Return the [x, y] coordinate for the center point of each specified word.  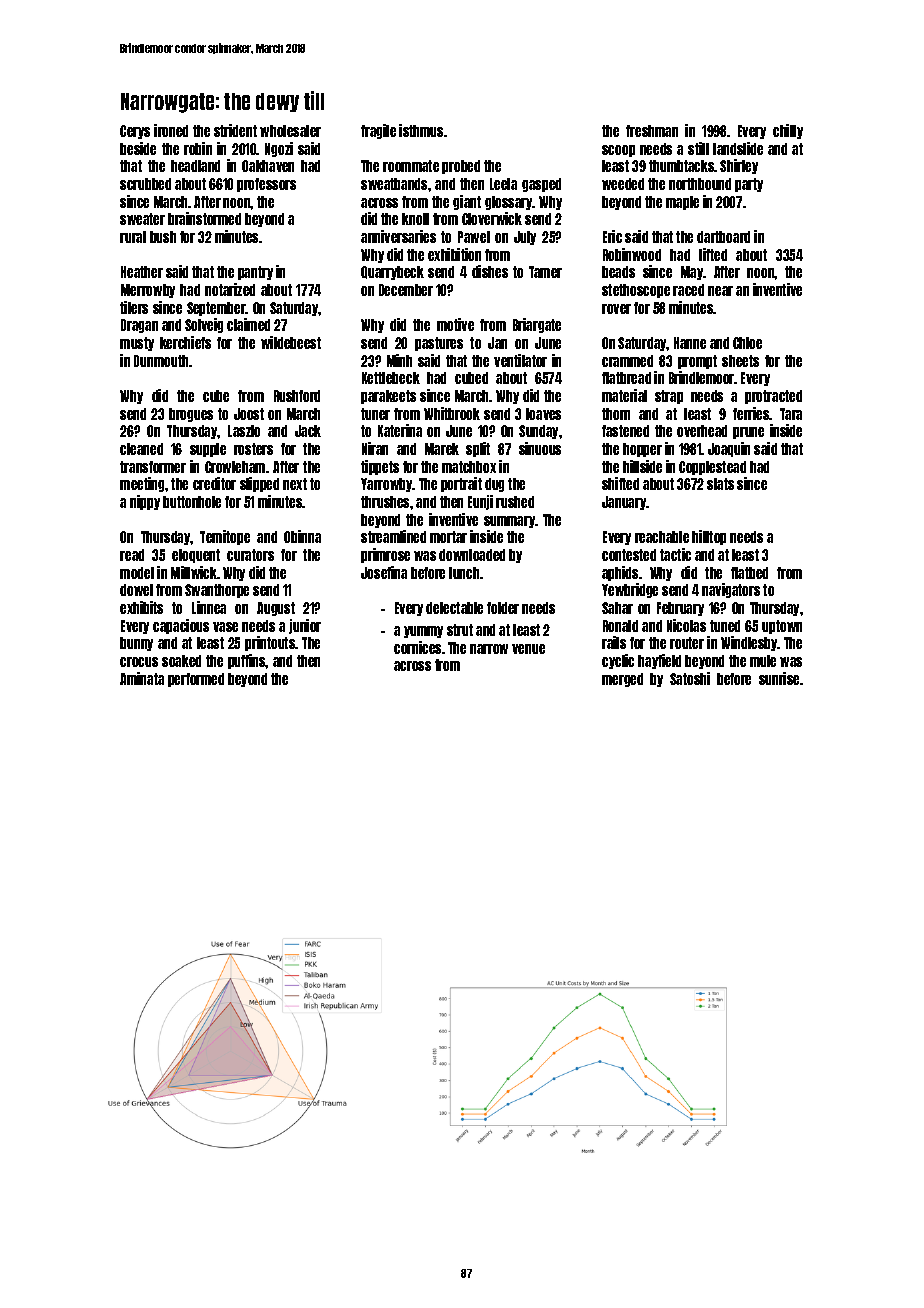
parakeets [388, 397]
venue [528, 649]
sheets [740, 361]
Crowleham [235, 467]
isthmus [421, 130]
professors [266, 185]
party [749, 185]
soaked [181, 661]
